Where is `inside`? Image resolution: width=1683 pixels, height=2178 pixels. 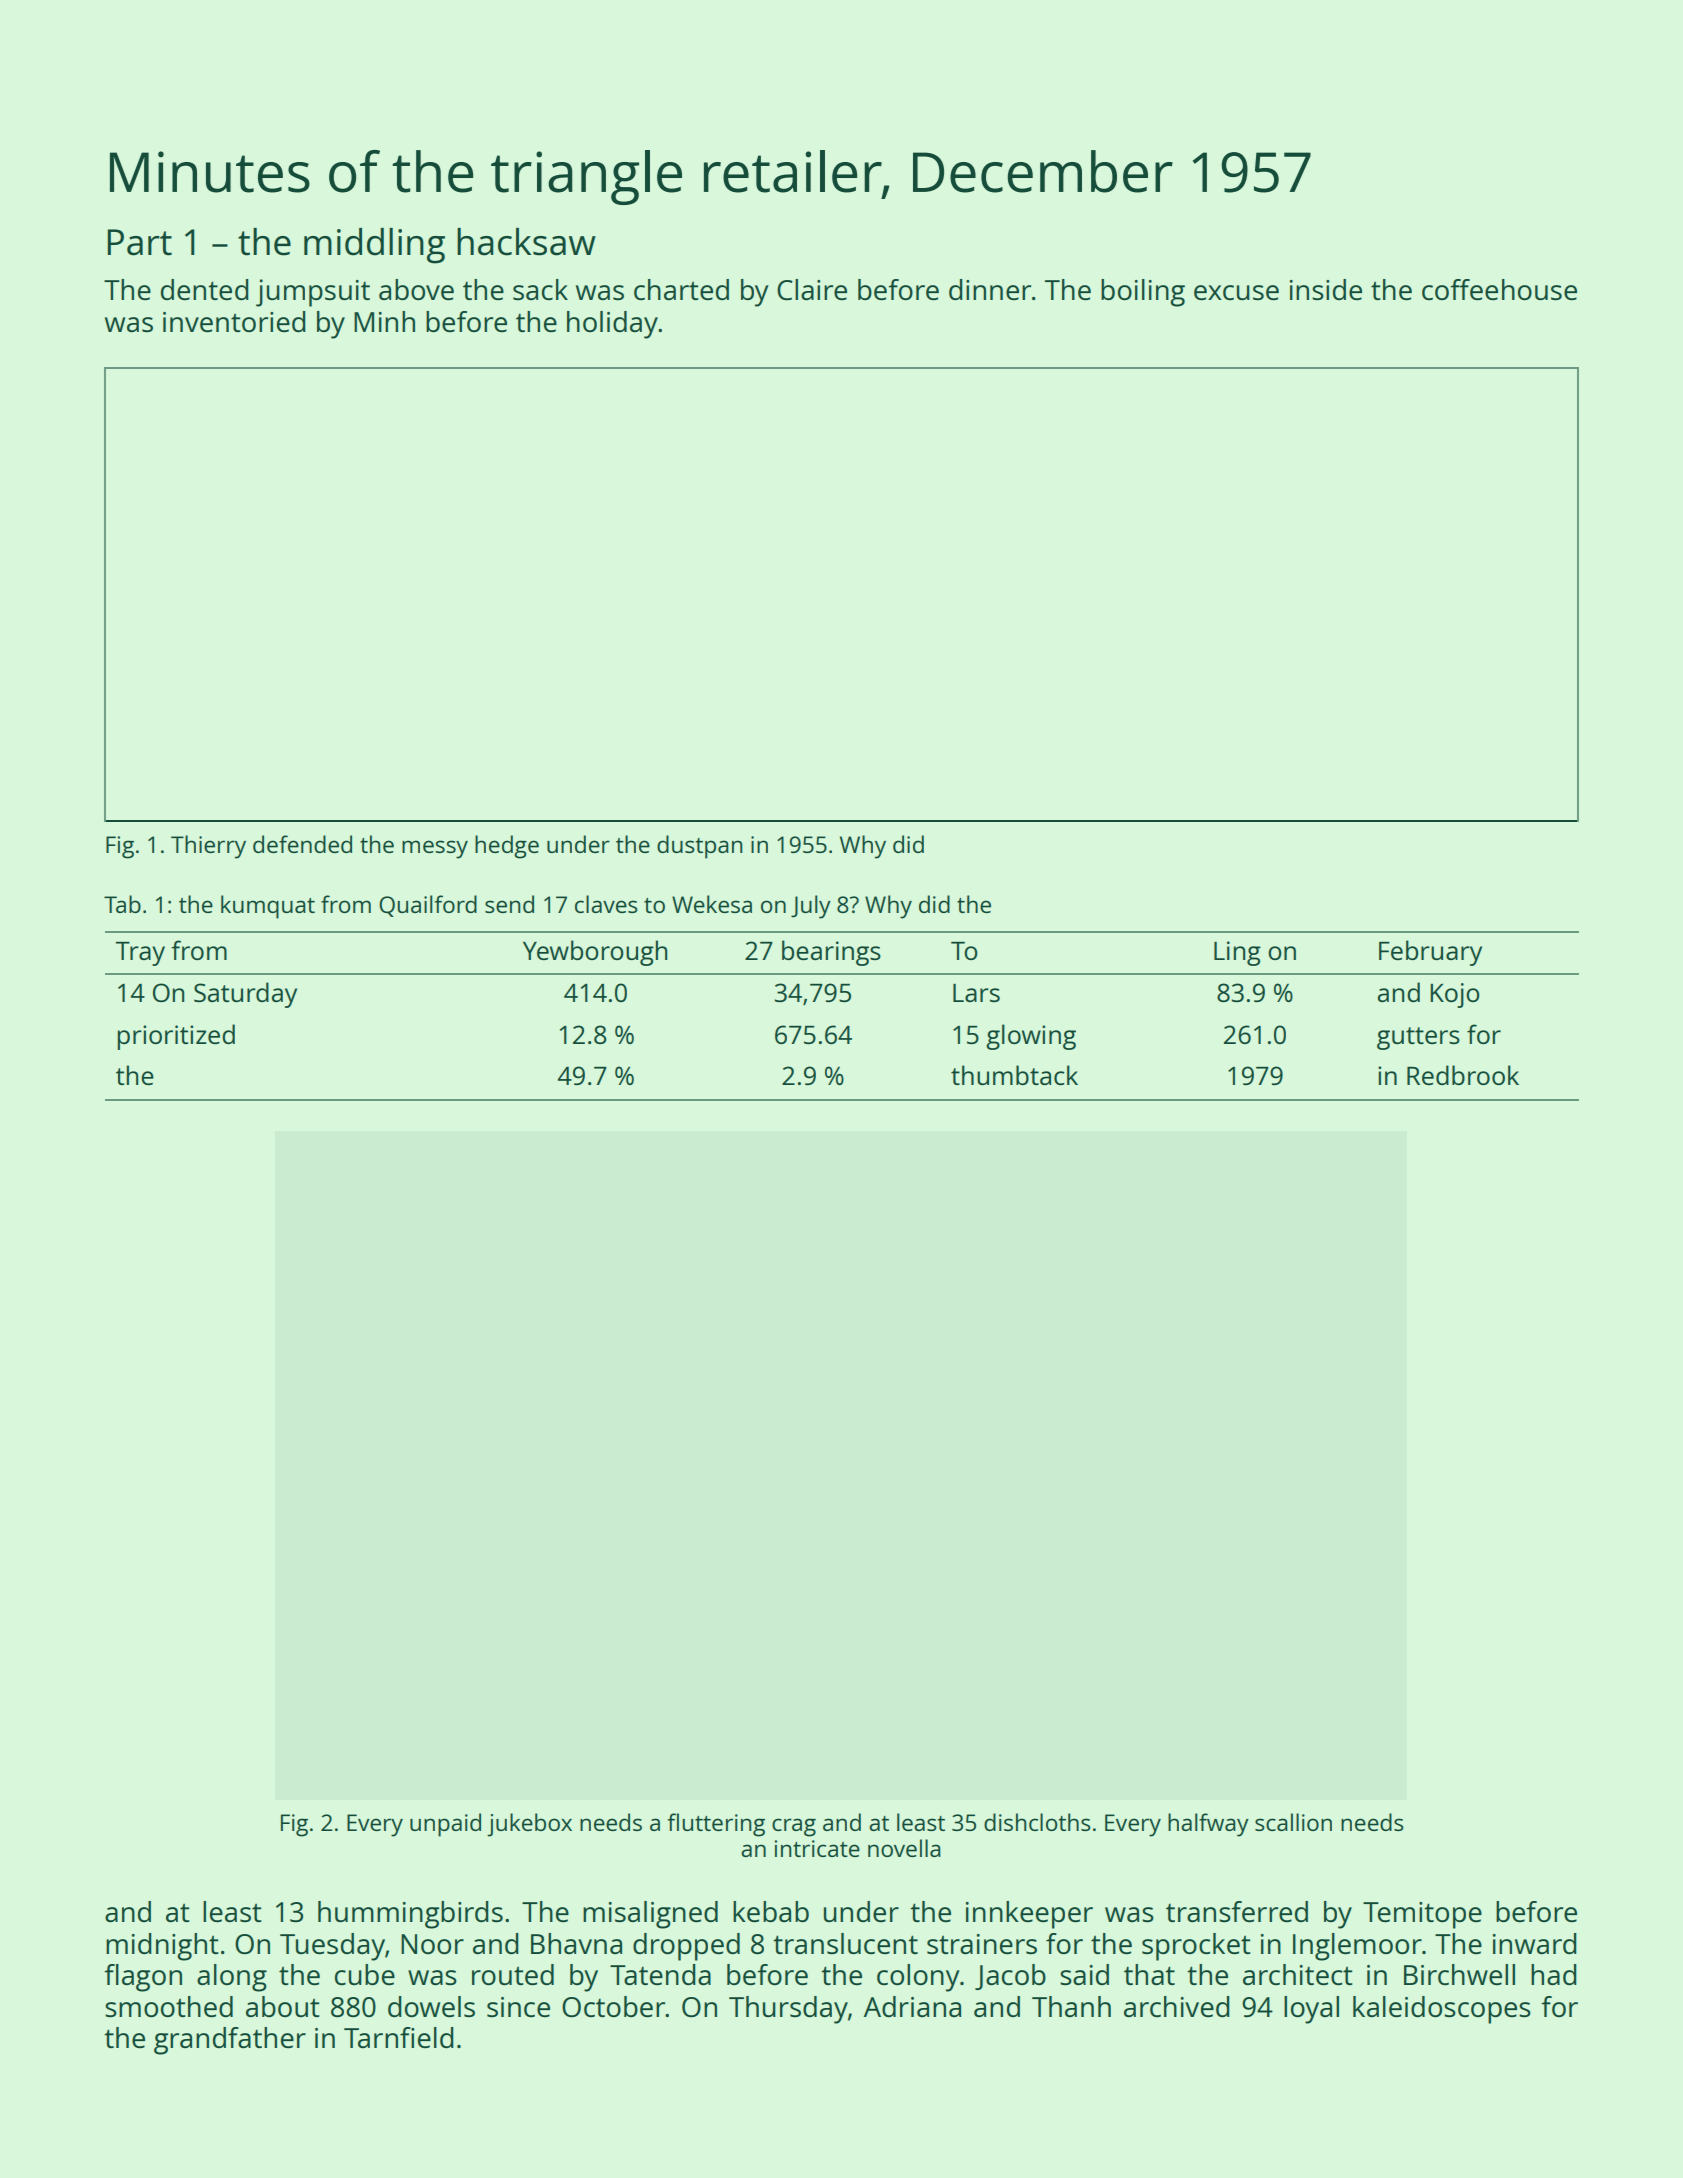 inside is located at coordinates (1326, 289).
